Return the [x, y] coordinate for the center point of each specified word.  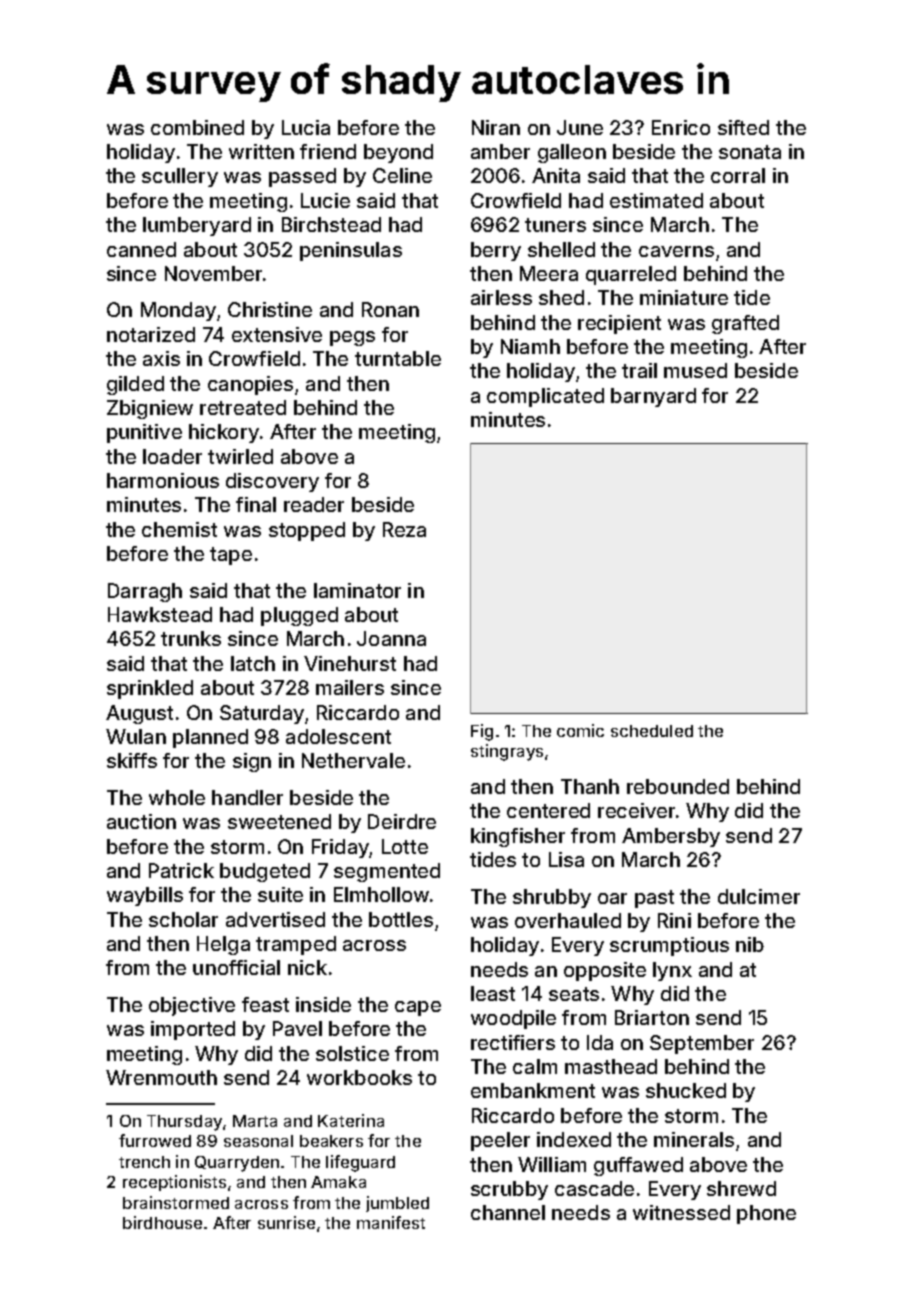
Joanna [391, 638]
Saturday [262, 714]
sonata [750, 152]
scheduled [652, 731]
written [261, 151]
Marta [255, 1121]
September [702, 1044]
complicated [545, 397]
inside [323, 1004]
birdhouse [162, 1222]
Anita [556, 175]
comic [580, 730]
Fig [482, 732]
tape [231, 556]
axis [161, 358]
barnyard [653, 397]
